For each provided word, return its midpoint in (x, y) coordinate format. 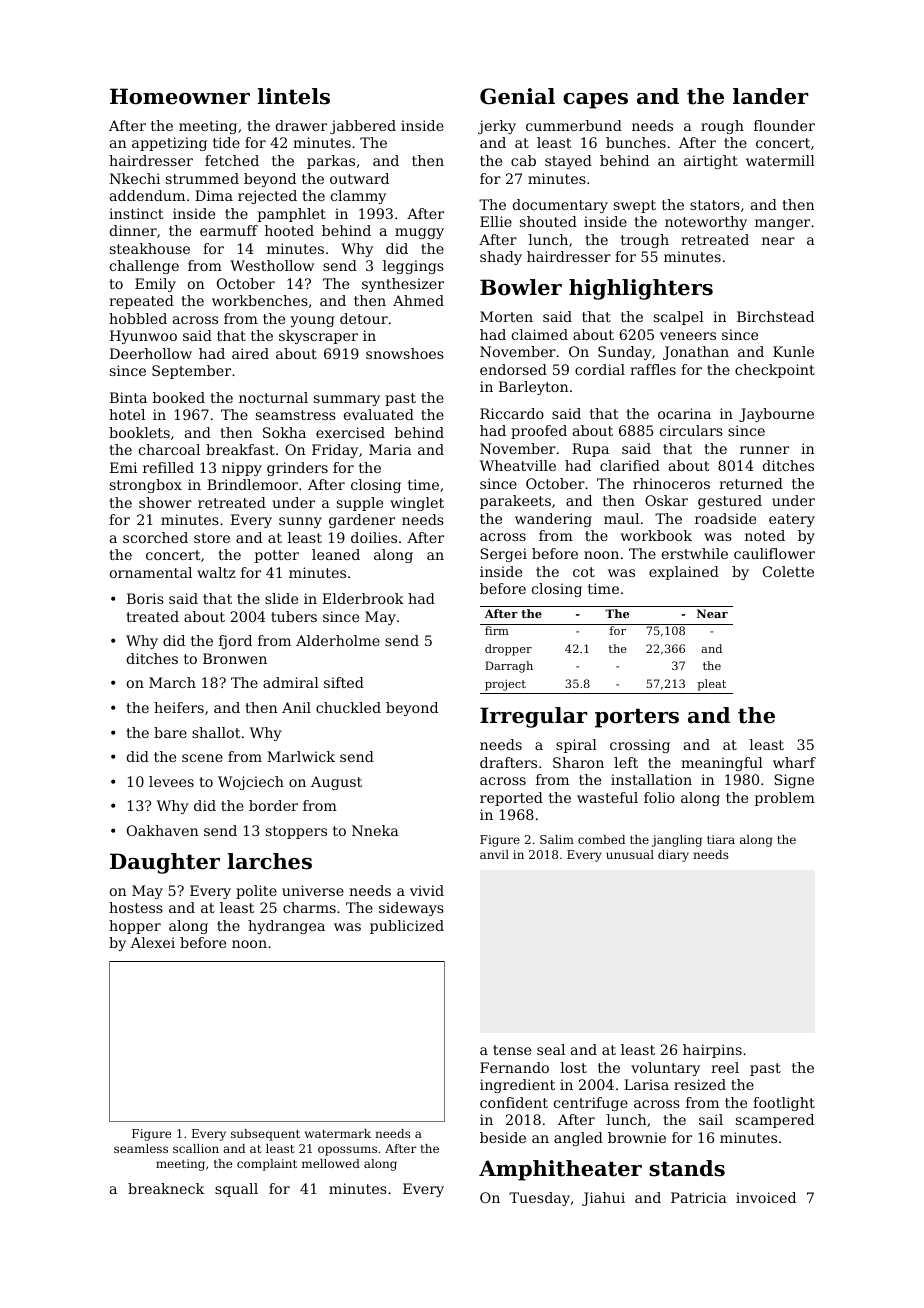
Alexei (153, 942)
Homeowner (180, 96)
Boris (145, 598)
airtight (711, 162)
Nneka (375, 830)
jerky (497, 127)
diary (673, 856)
